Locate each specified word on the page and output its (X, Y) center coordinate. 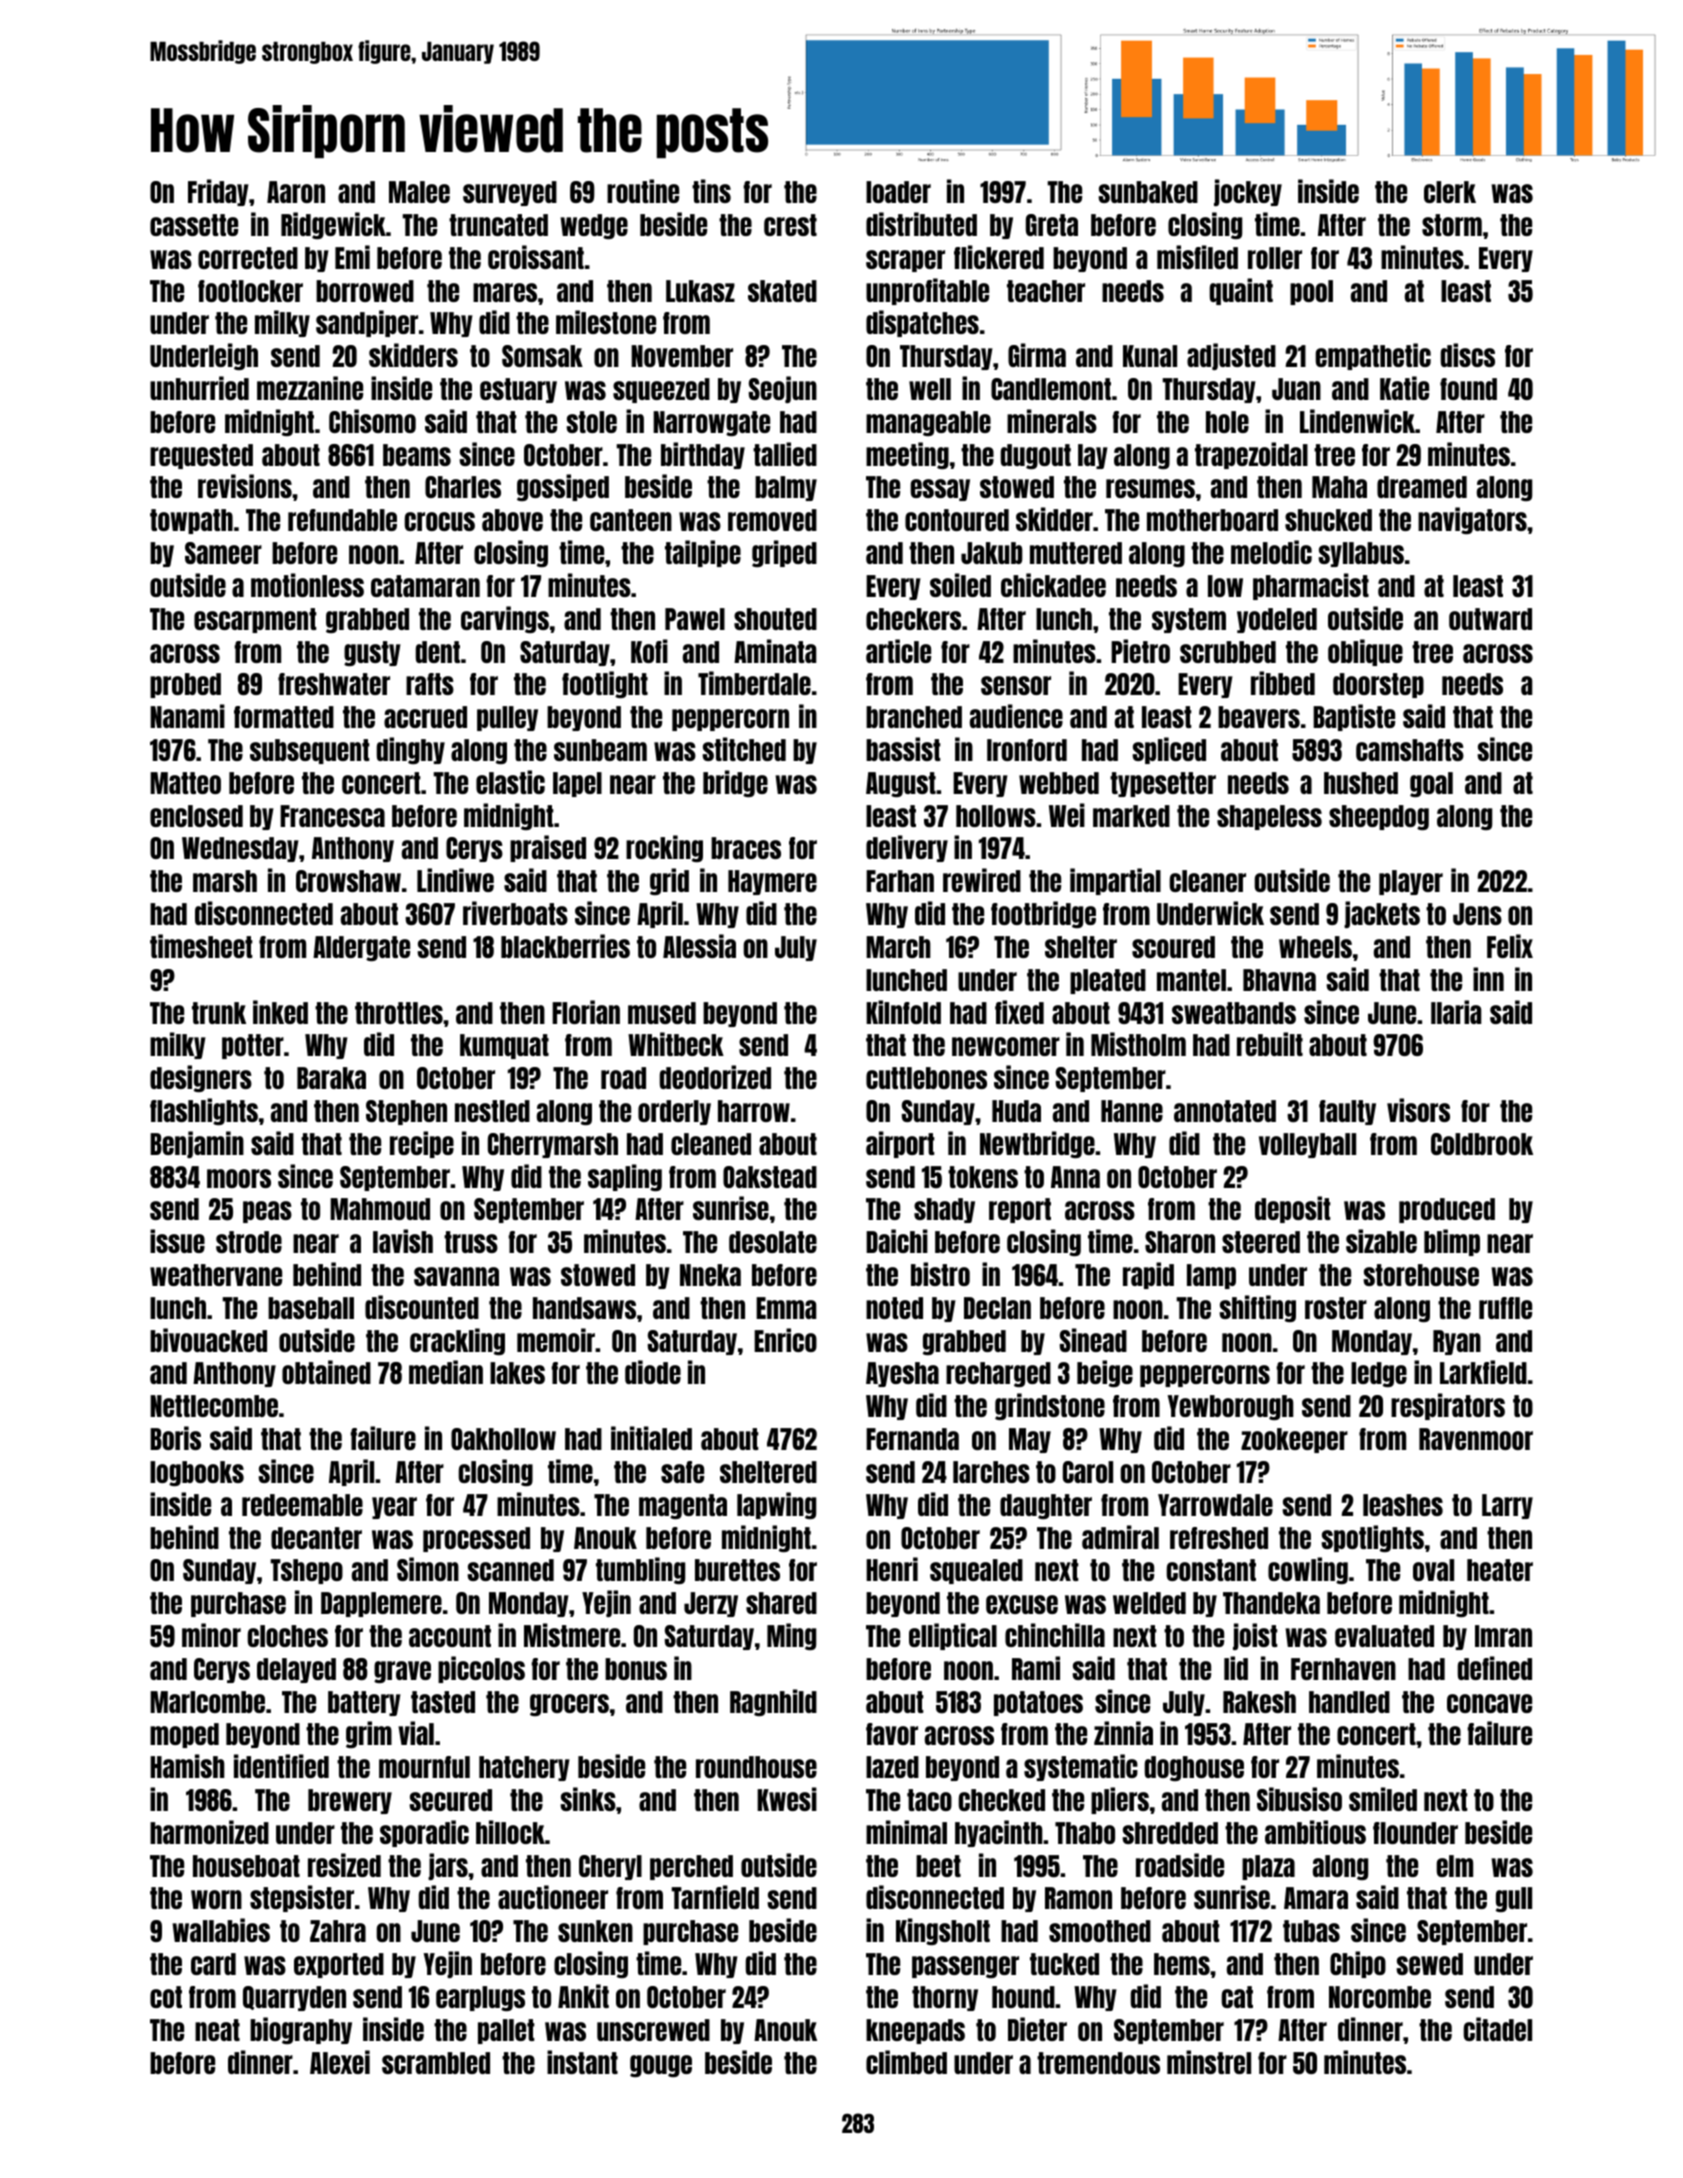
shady (944, 1210)
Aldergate (361, 948)
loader (898, 192)
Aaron (296, 192)
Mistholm (1138, 1044)
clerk (1450, 192)
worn (216, 1899)
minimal (906, 1832)
